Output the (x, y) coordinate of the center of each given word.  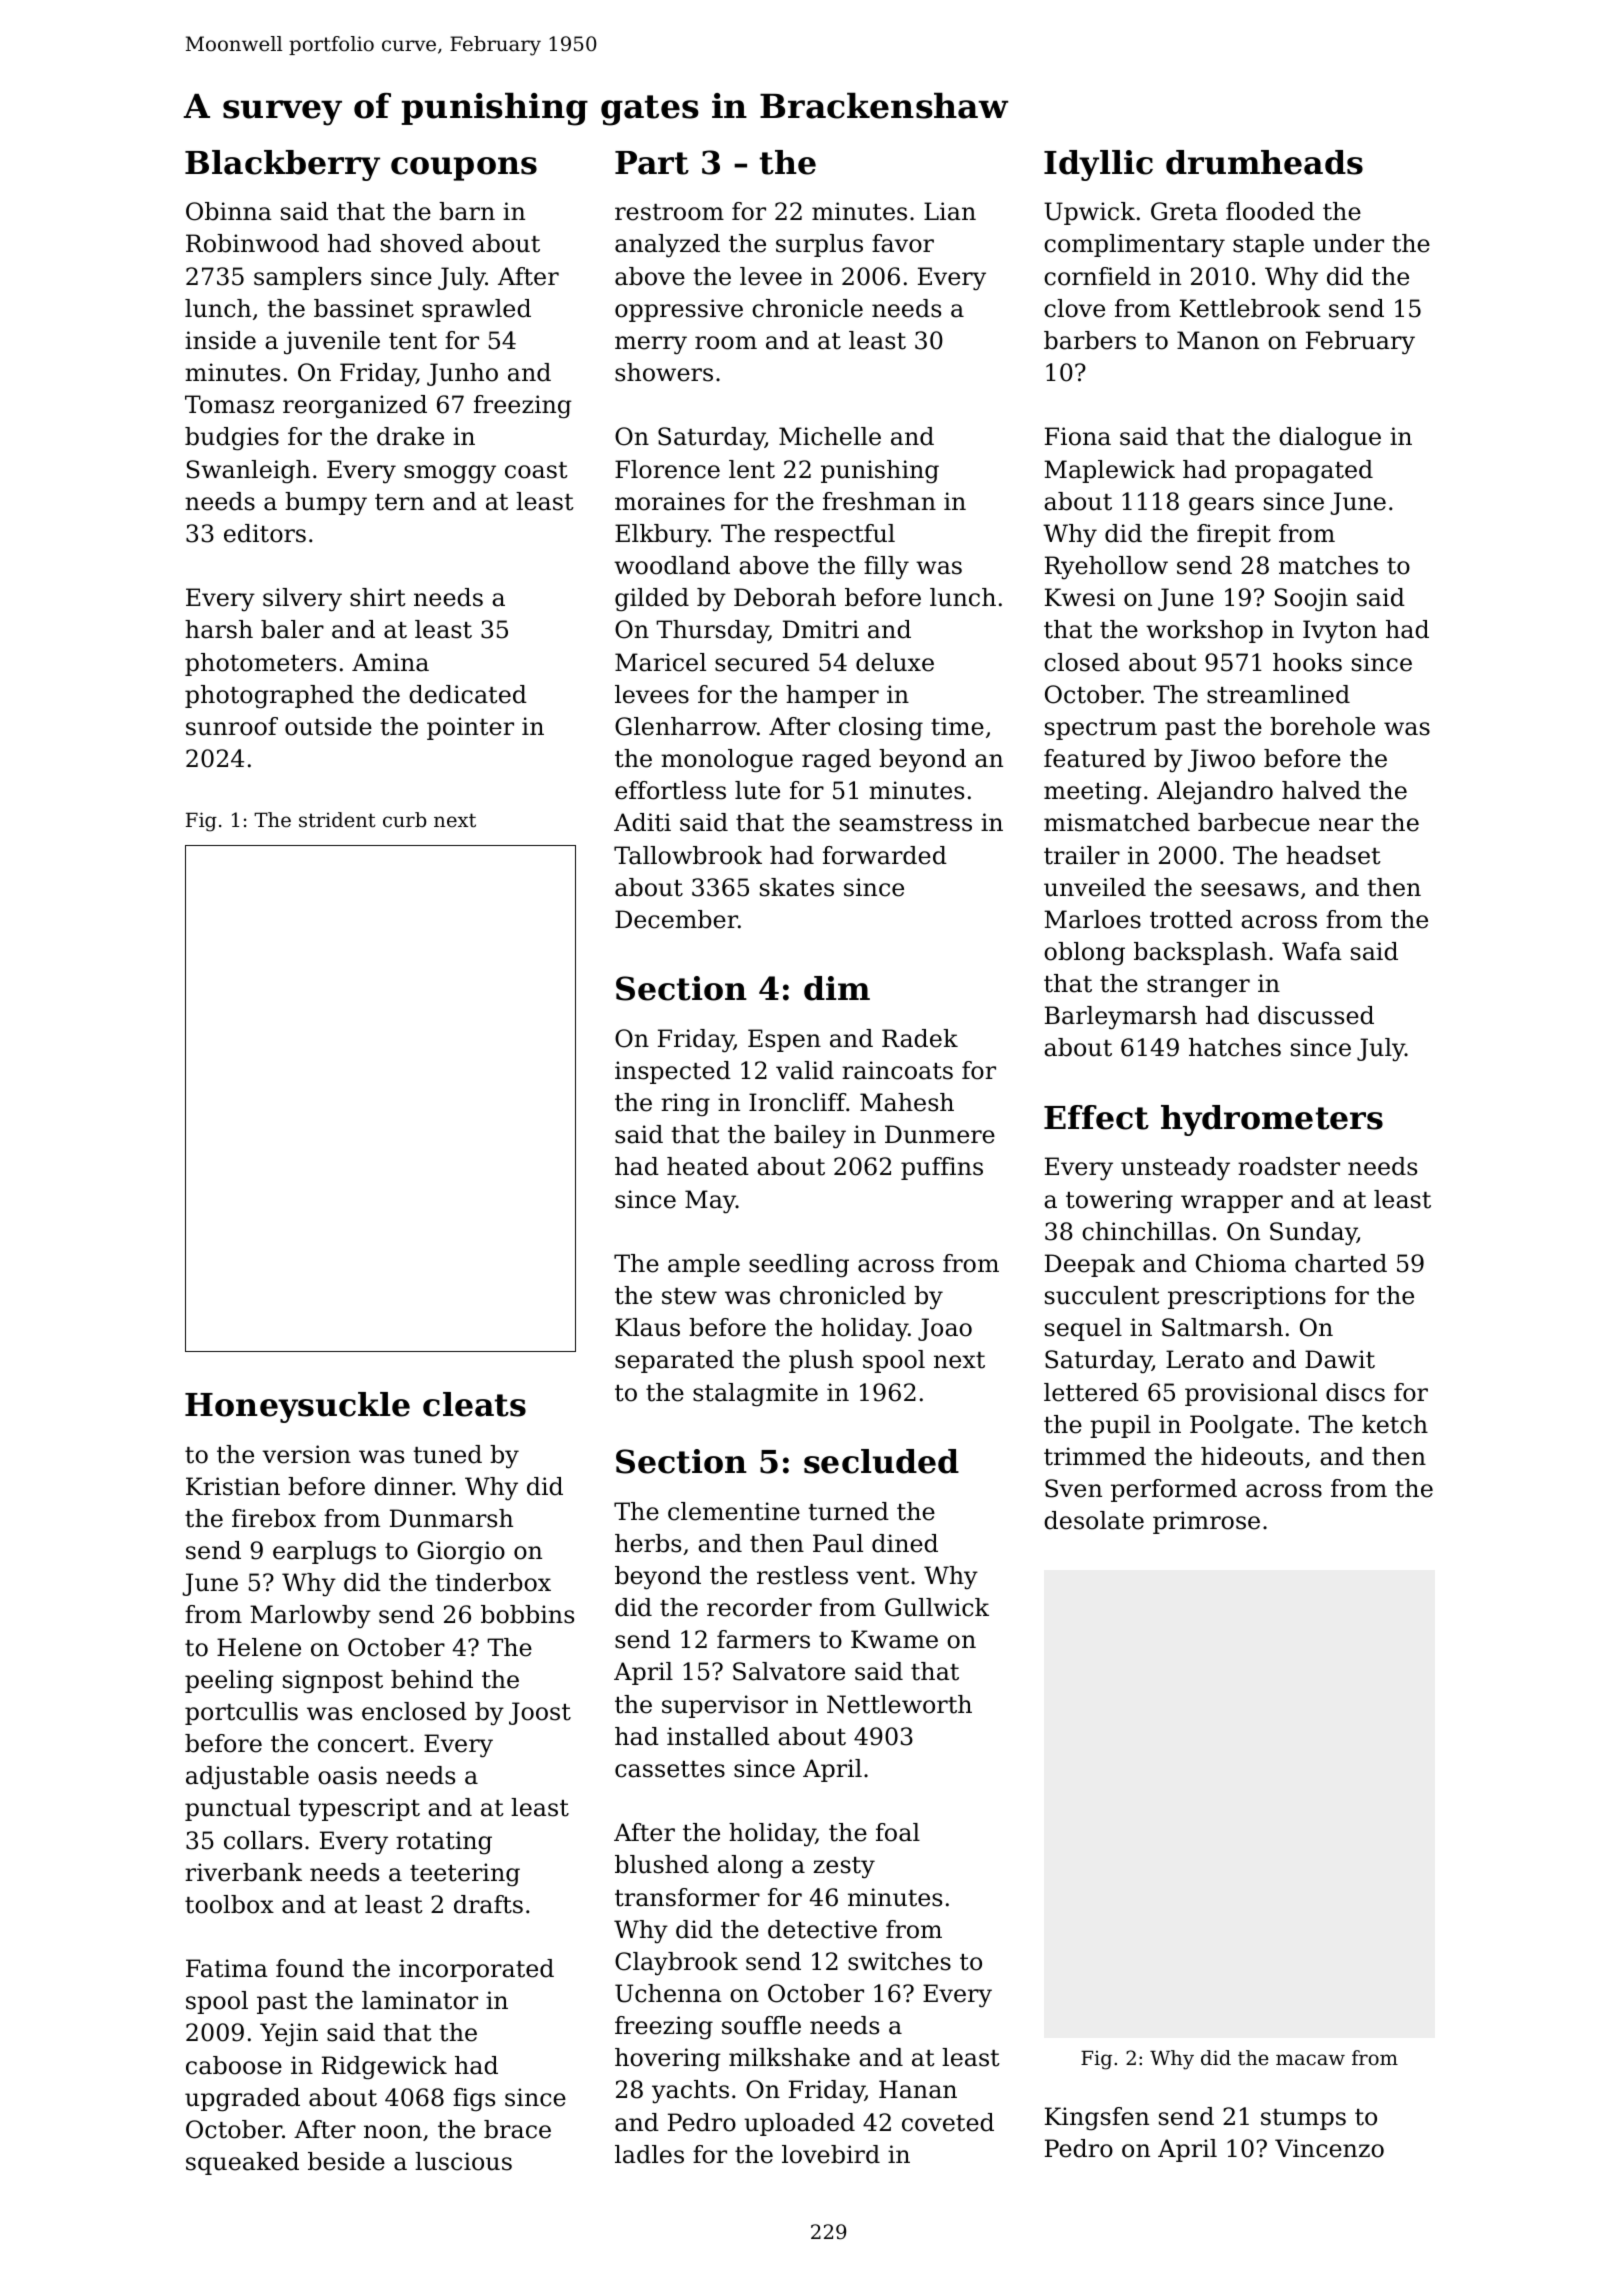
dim (837, 988)
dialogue (1330, 439)
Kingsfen (1097, 2119)
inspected (673, 1072)
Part (652, 163)
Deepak (1090, 1265)
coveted (948, 2122)
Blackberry (282, 165)
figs (474, 2099)
